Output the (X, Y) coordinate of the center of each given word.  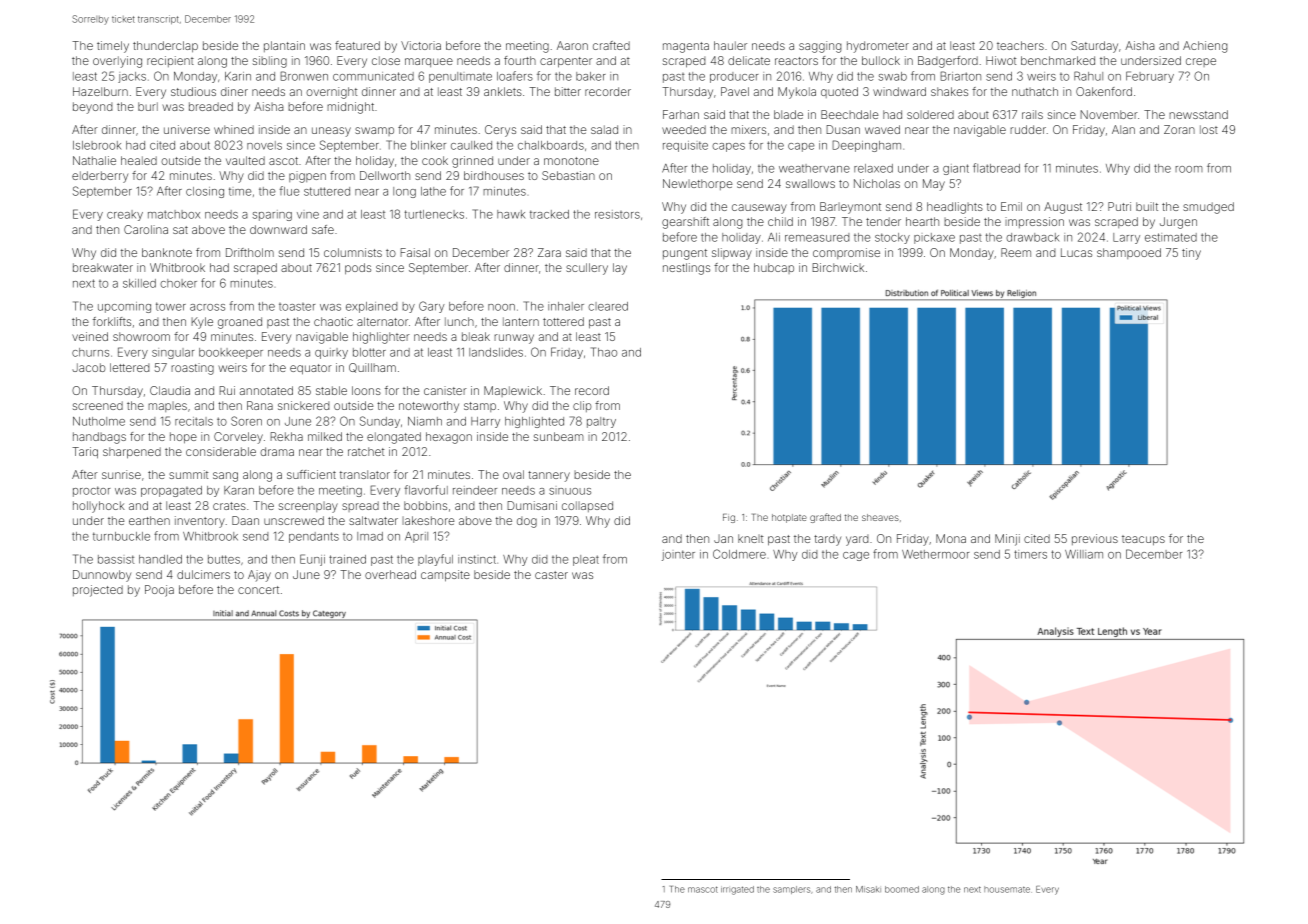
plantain (284, 46)
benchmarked (1058, 60)
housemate (1007, 889)
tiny (1191, 254)
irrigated (737, 890)
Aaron (572, 45)
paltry (601, 422)
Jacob (89, 367)
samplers (791, 890)
